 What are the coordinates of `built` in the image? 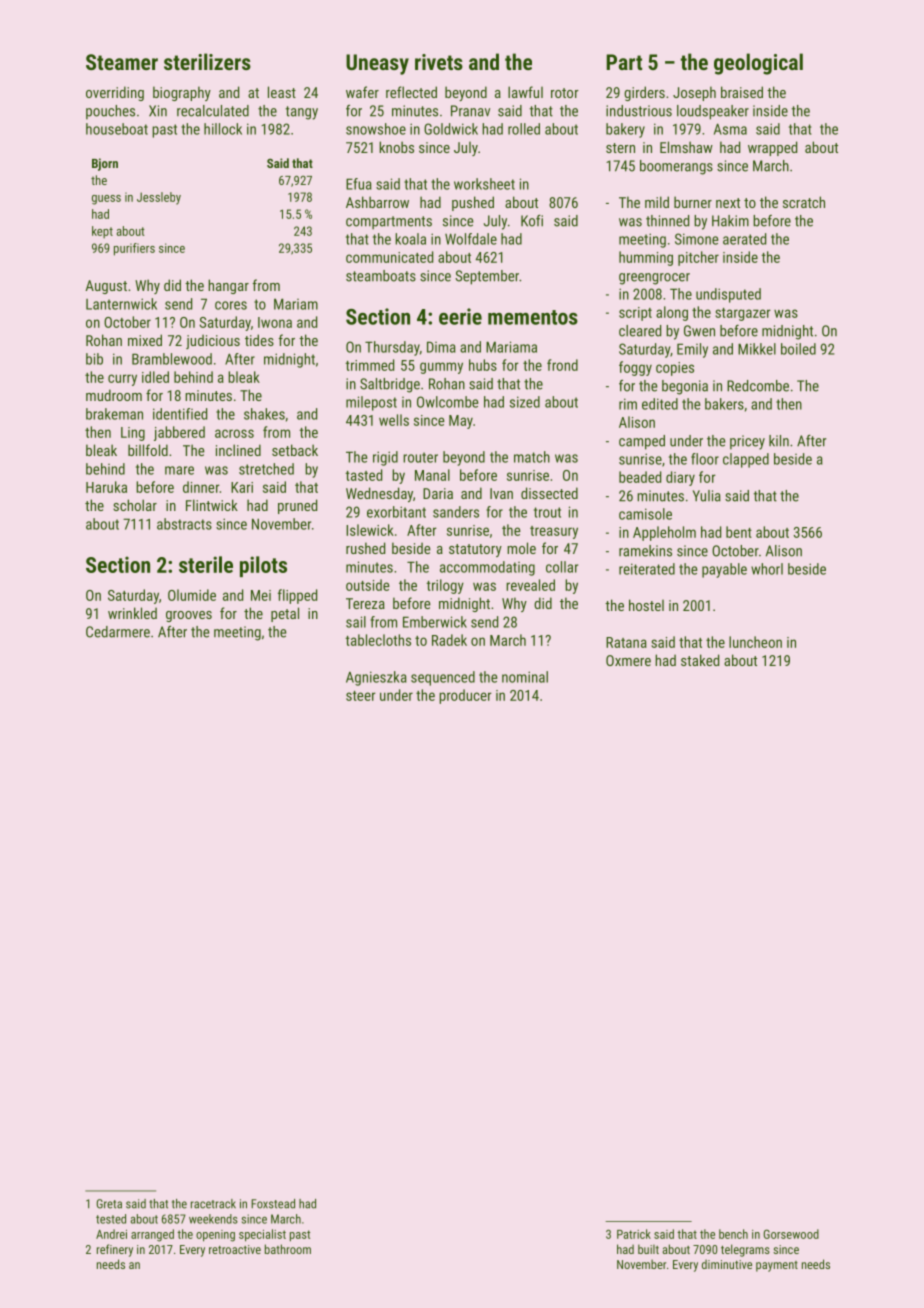 It's located at (648, 1249).
